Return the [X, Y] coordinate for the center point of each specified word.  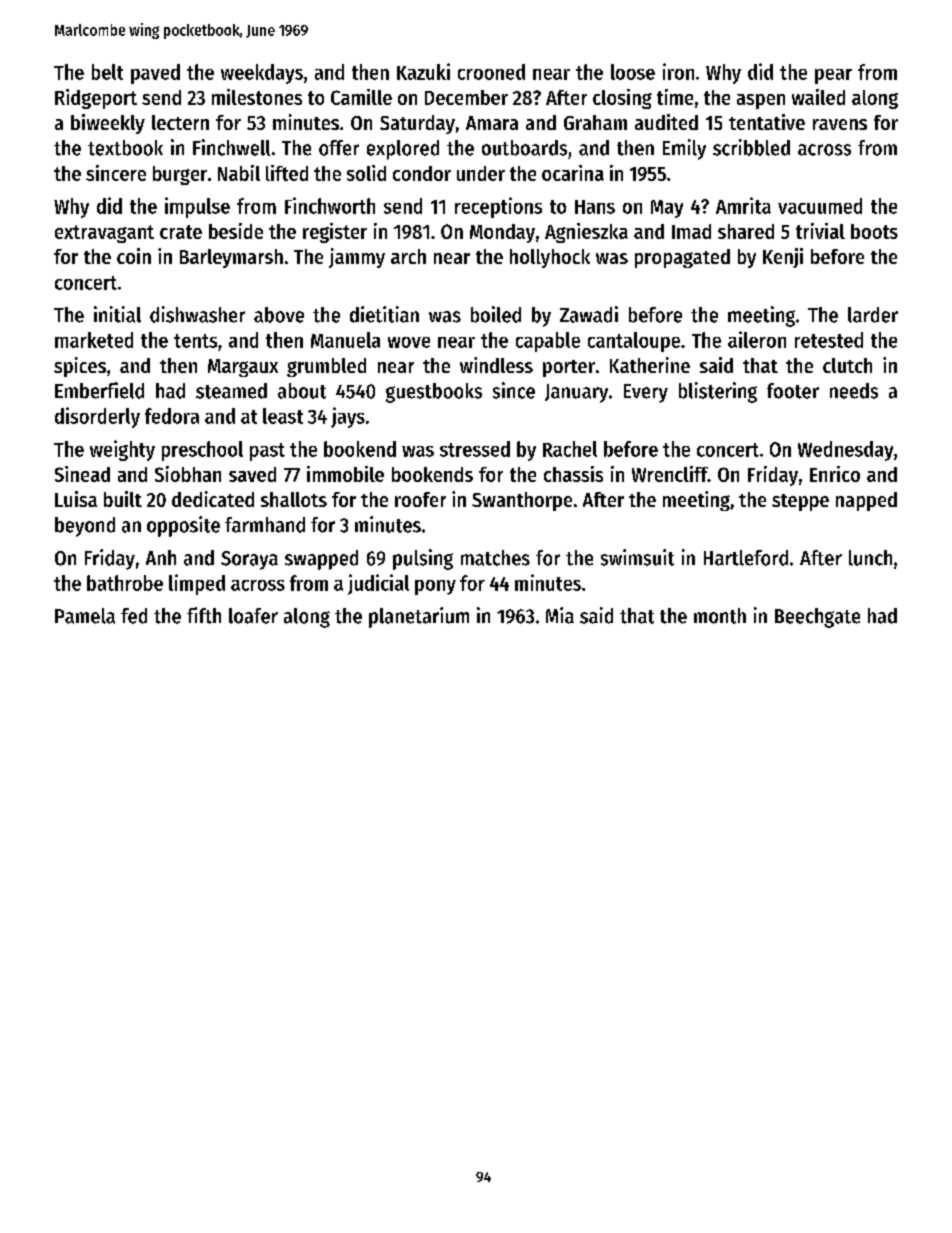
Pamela [85, 616]
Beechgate [817, 618]
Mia [560, 615]
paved [155, 74]
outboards [524, 148]
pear [833, 76]
